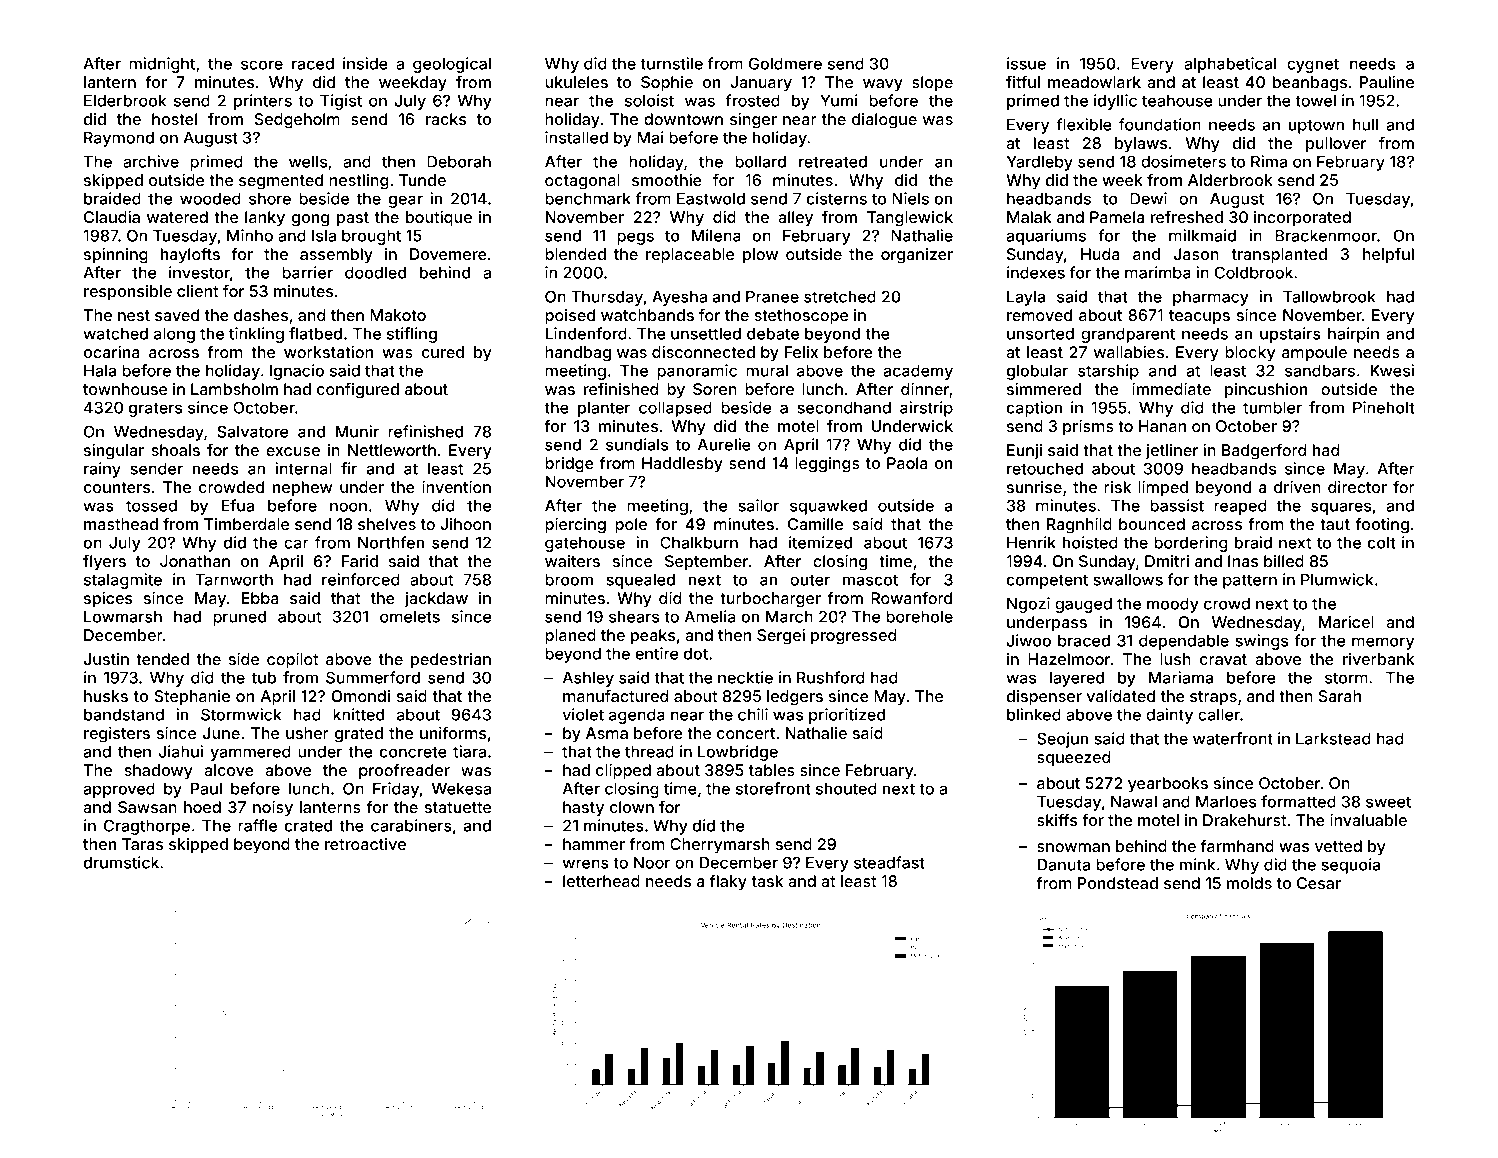 The height and width of the page is (1158, 1498). What do you see at coordinates (115, 334) in the page?
I see `watched` at bounding box center [115, 334].
